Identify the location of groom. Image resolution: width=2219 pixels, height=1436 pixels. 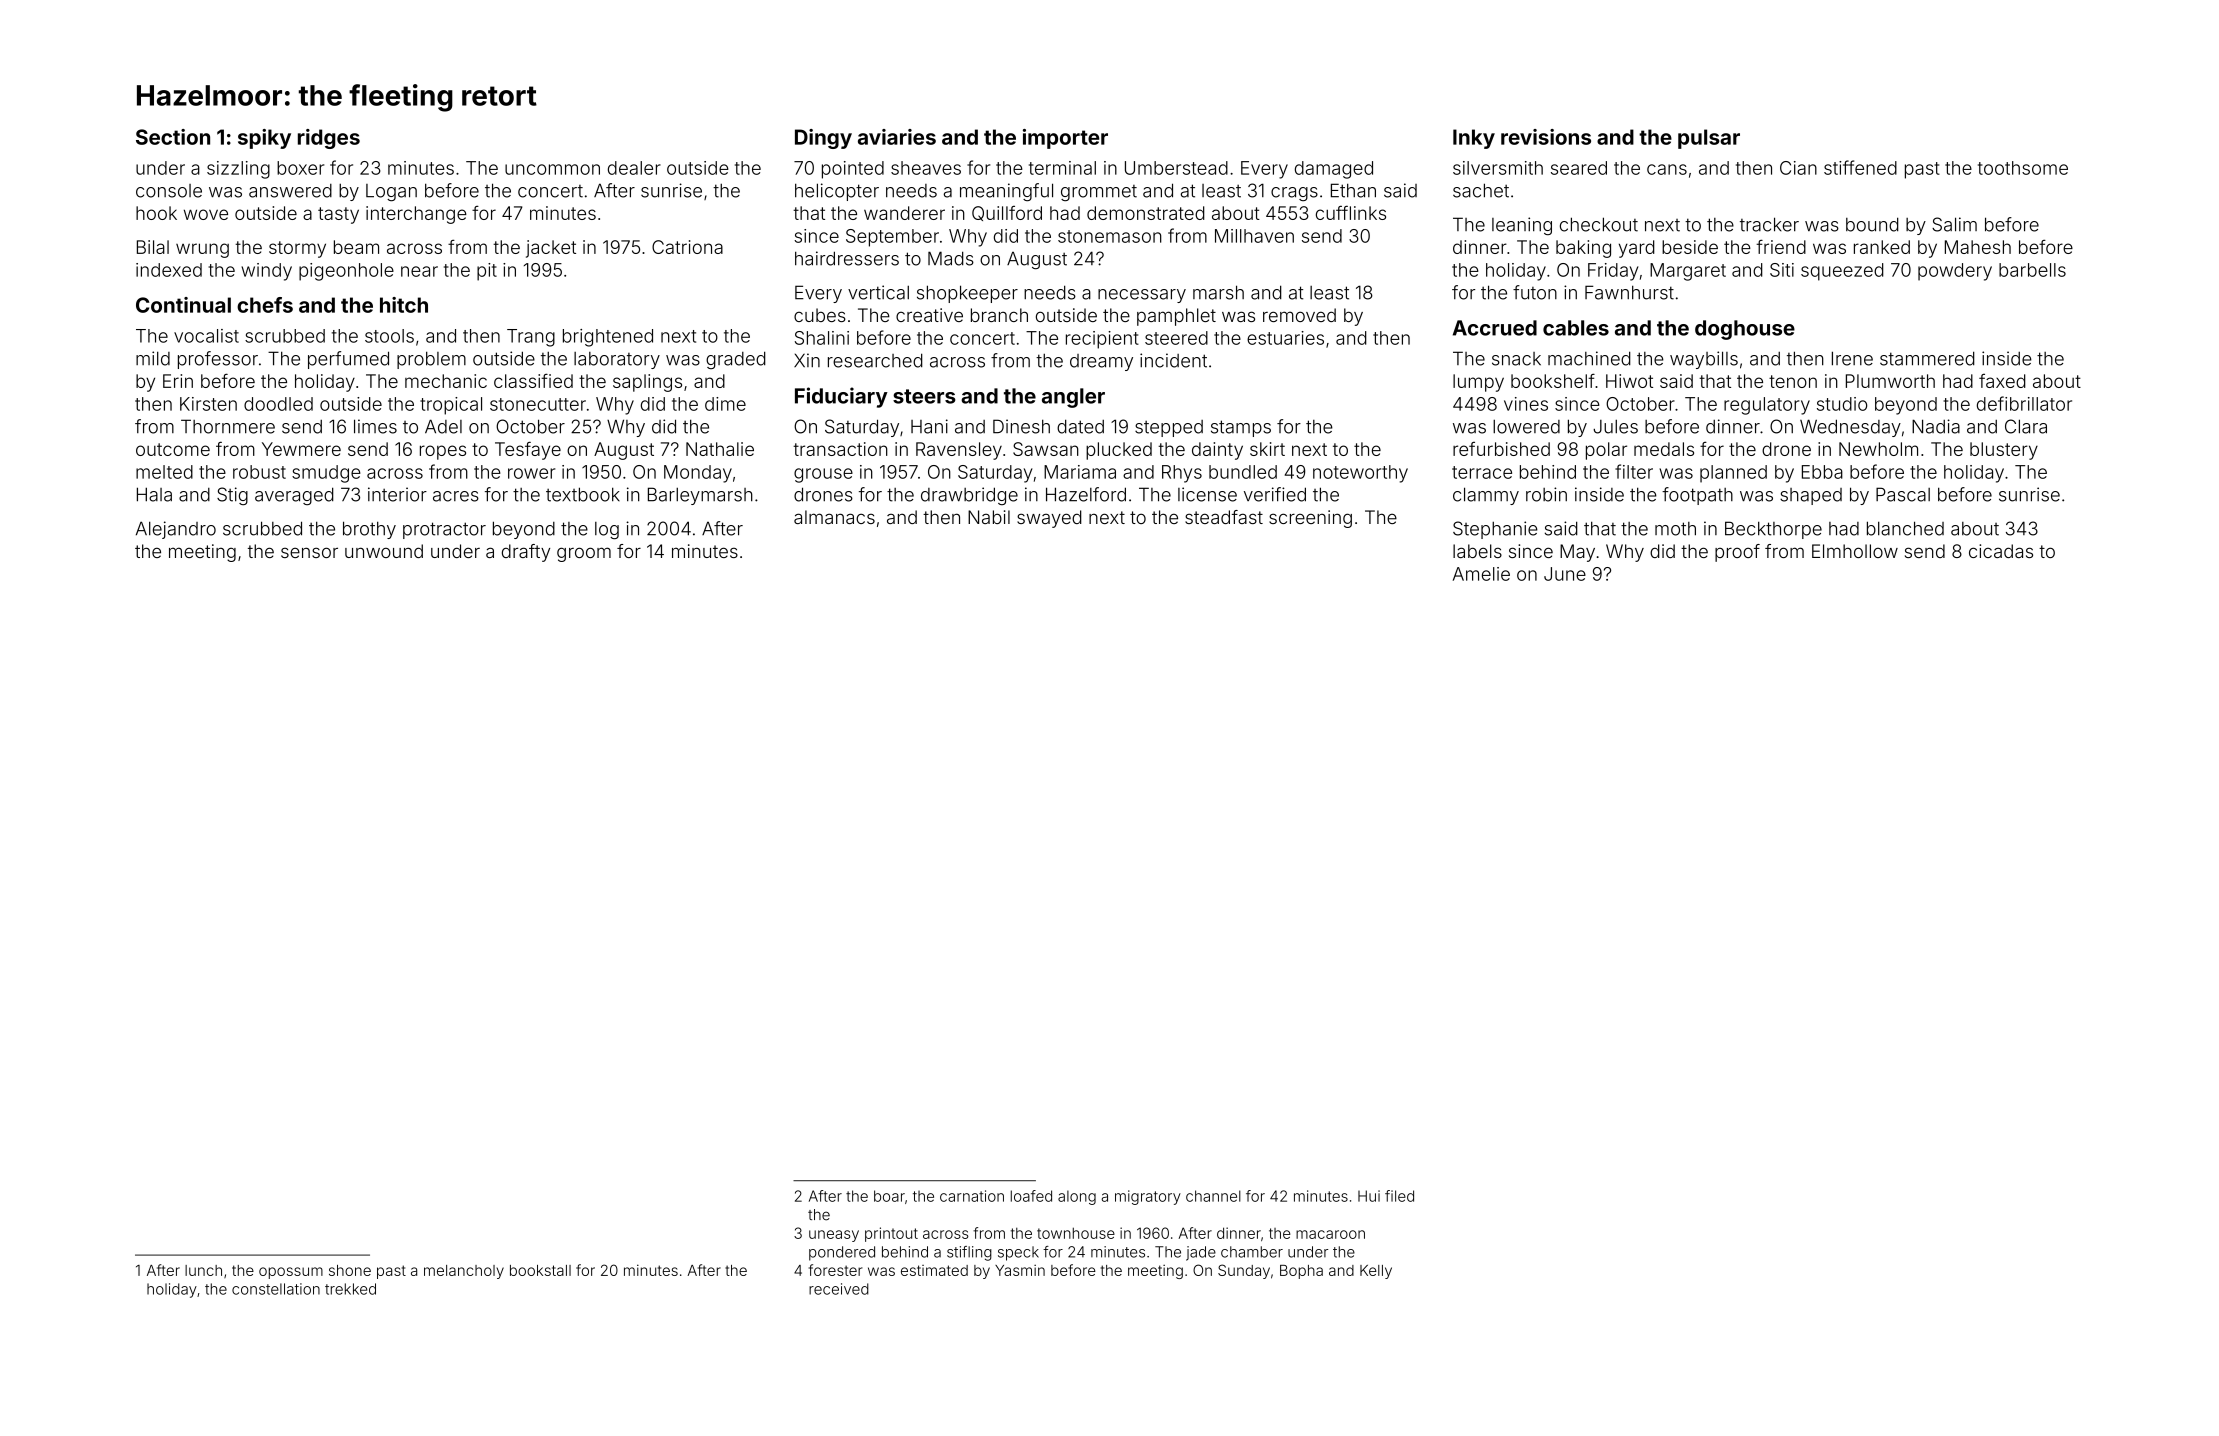
(584, 554).
